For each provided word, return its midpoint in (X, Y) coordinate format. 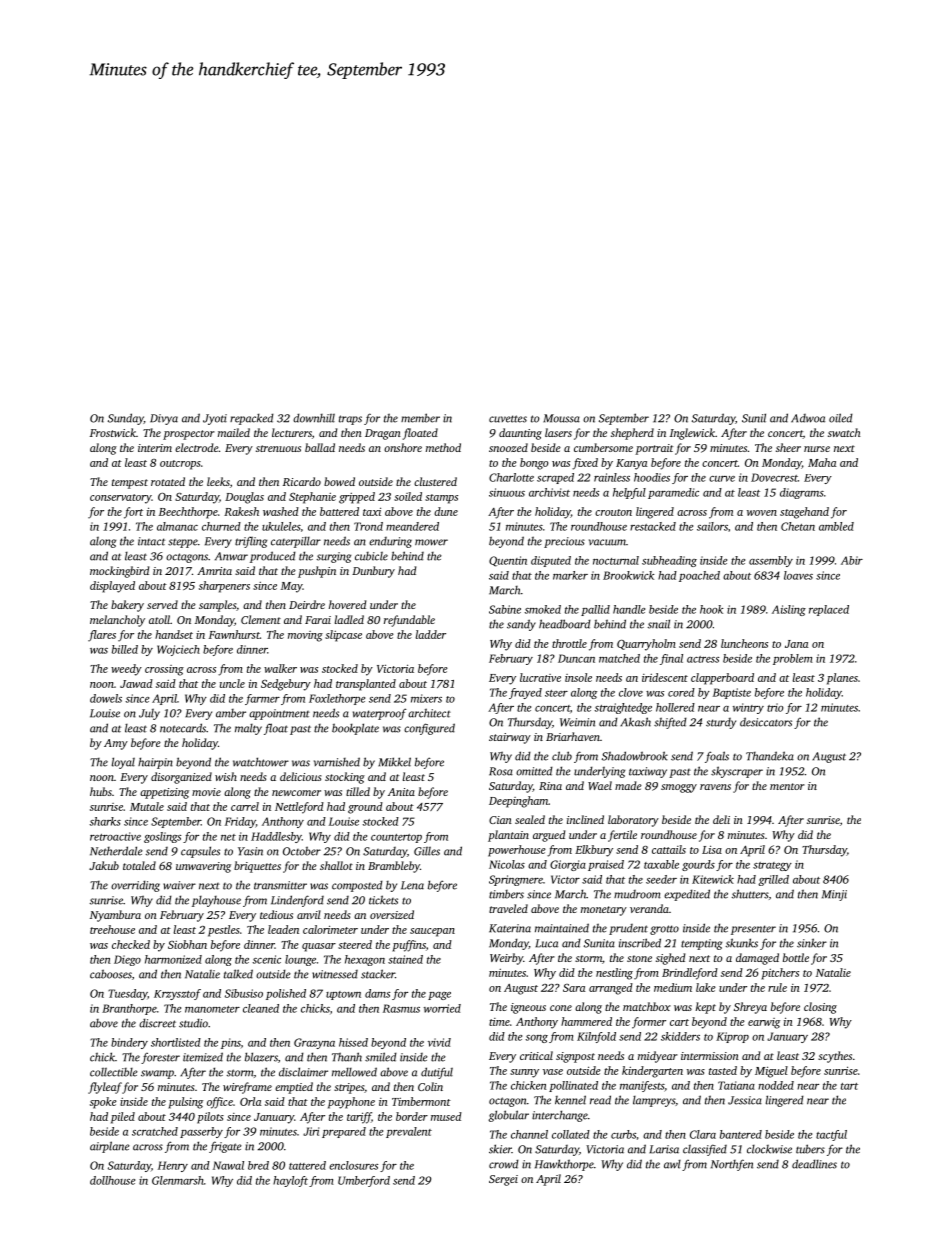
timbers (506, 894)
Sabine (505, 609)
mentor (787, 786)
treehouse (112, 929)
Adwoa (808, 418)
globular (508, 1116)
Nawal (228, 1165)
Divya (164, 419)
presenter (753, 930)
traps (350, 420)
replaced (829, 610)
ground (365, 808)
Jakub (104, 865)
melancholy (117, 621)
